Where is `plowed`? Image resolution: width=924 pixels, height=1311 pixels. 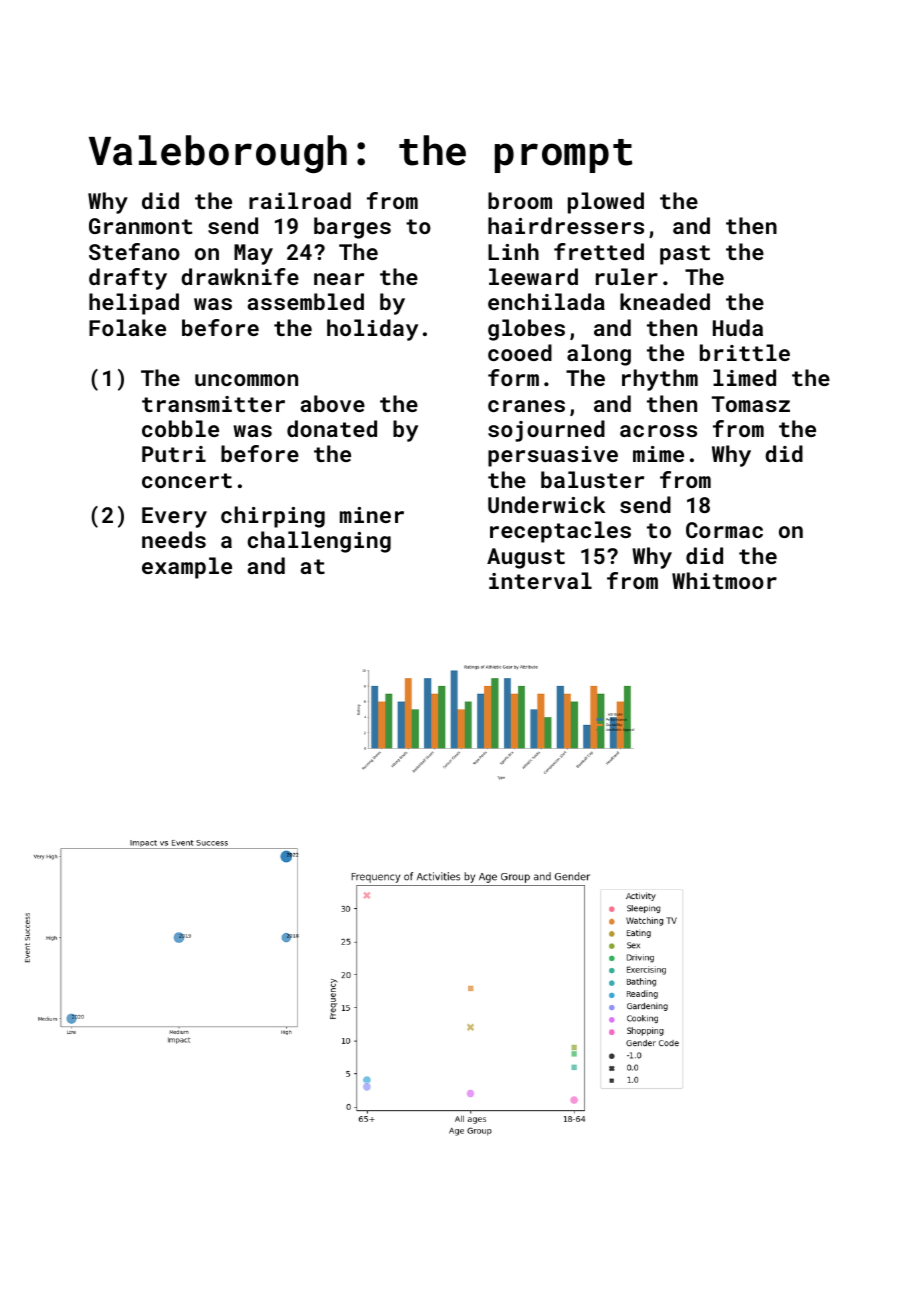 plowed is located at coordinates (606, 203).
